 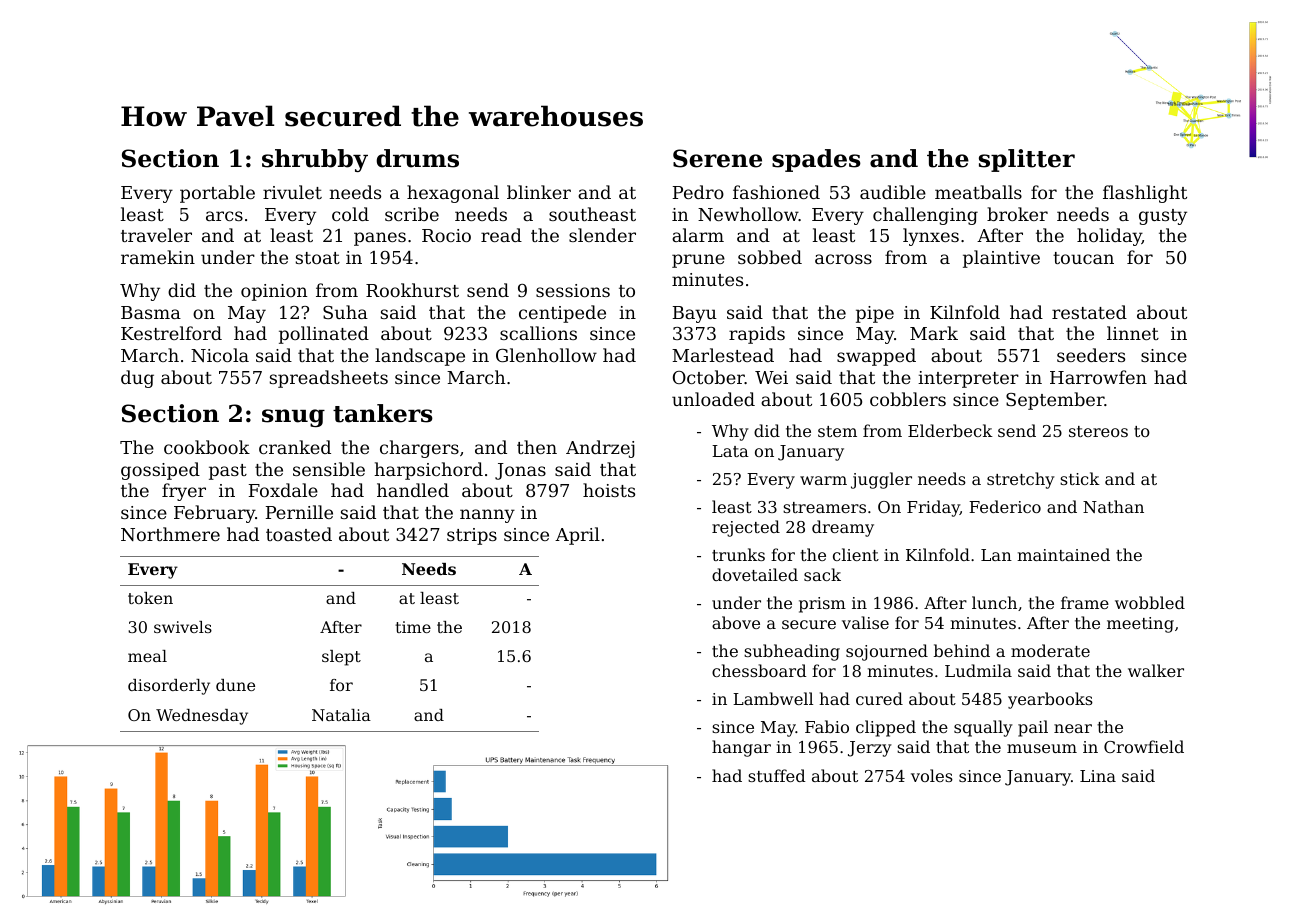 What do you see at coordinates (299, 512) in the image?
I see `Pernille` at bounding box center [299, 512].
